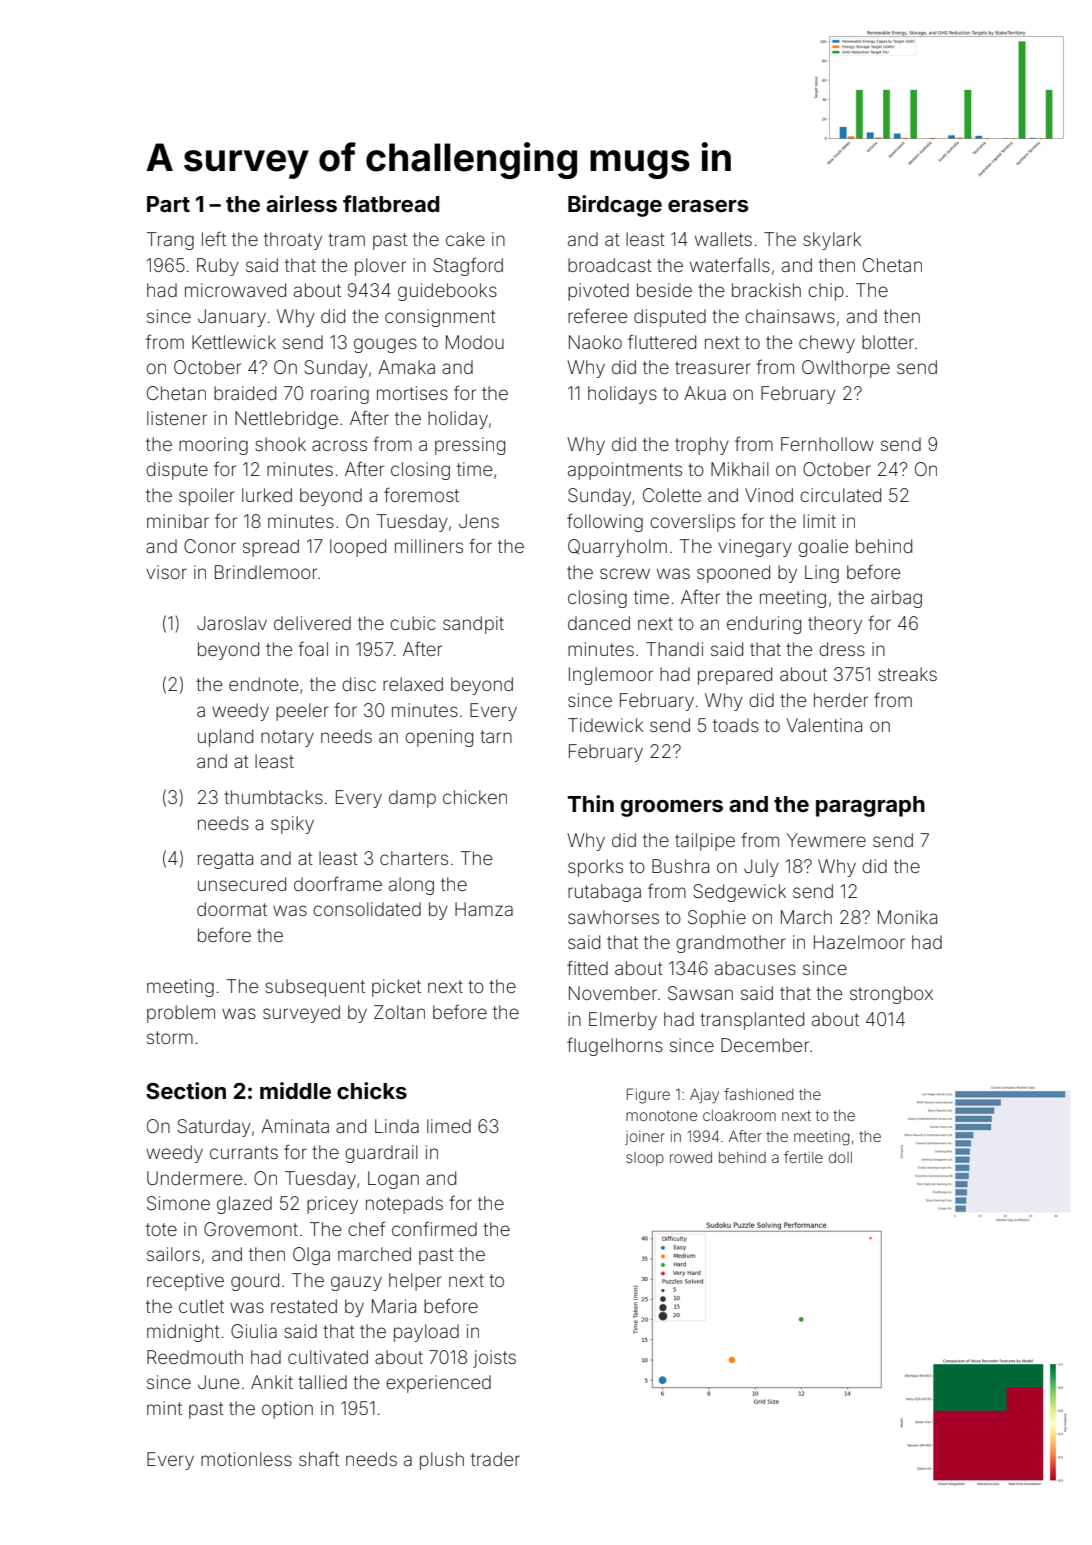 The width and height of the screenshot is (1092, 1545). Describe the element at coordinates (595, 342) in the screenshot. I see `Naoko` at that location.
